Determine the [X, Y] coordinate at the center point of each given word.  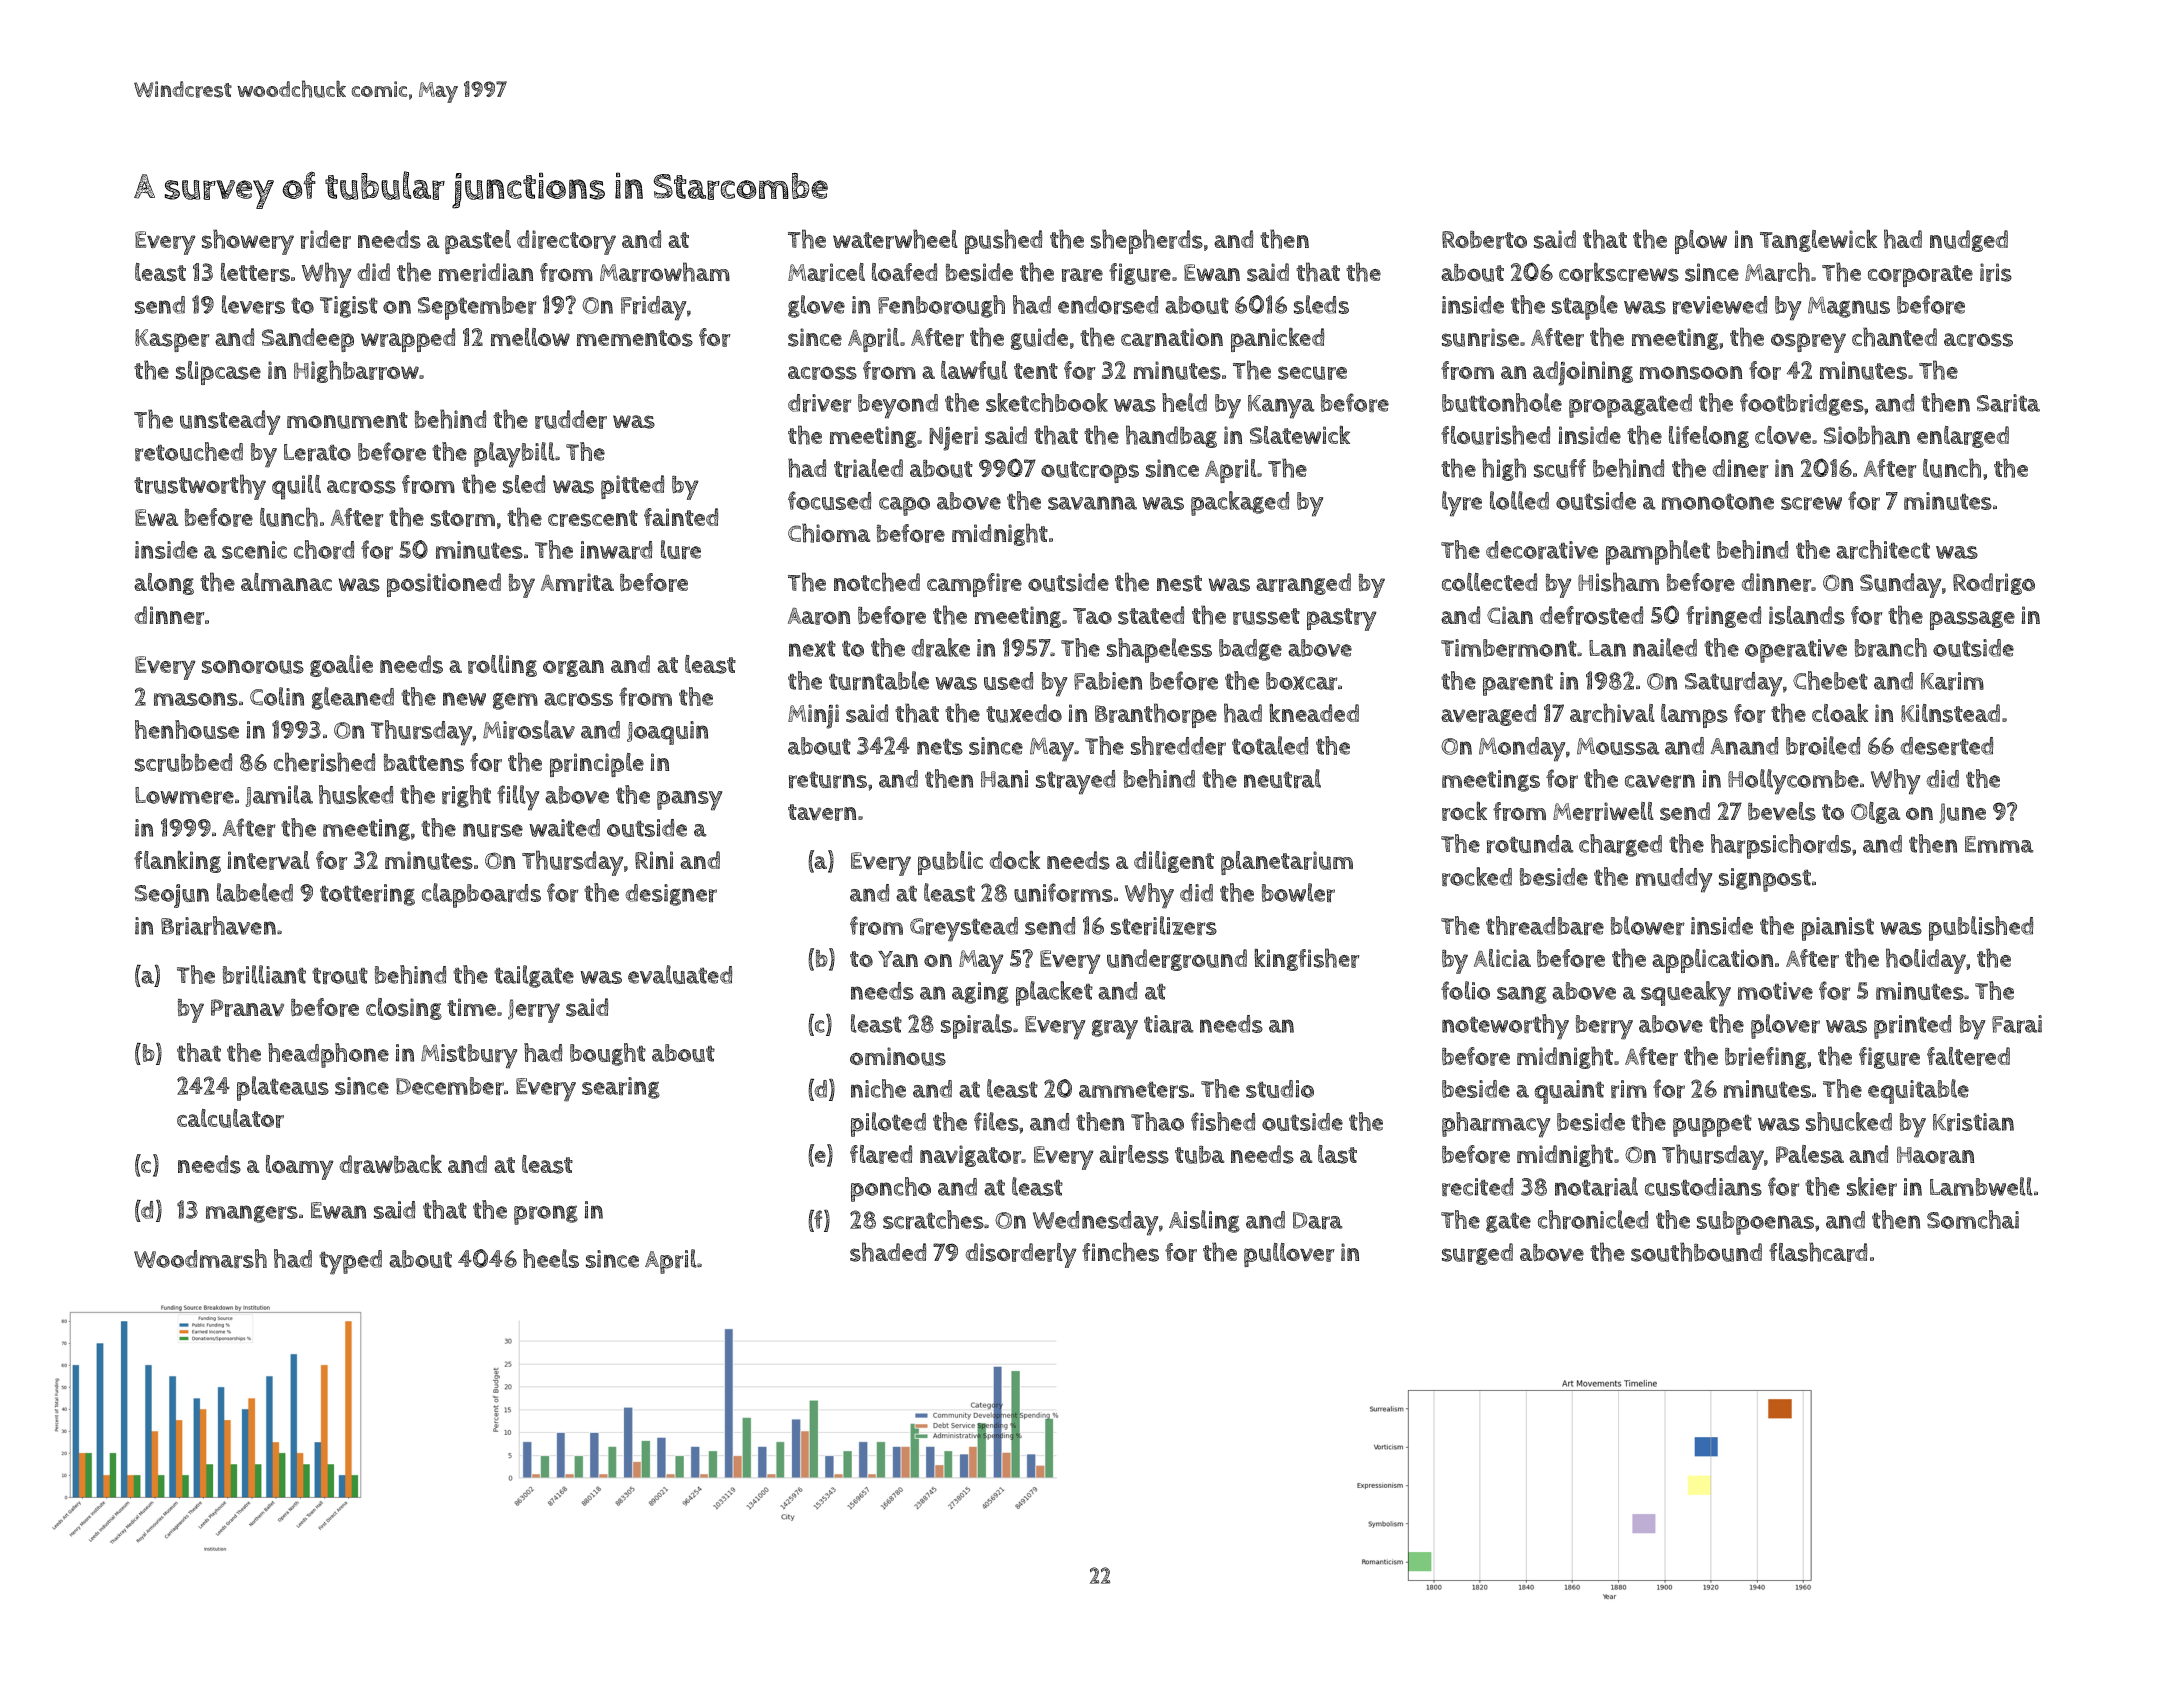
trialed [868, 468]
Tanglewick [1818, 241]
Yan [898, 959]
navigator [971, 1156]
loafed [904, 272]
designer [671, 895]
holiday [1926, 961]
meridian [486, 272]
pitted [632, 487]
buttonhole [1502, 402]
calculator [230, 1118]
